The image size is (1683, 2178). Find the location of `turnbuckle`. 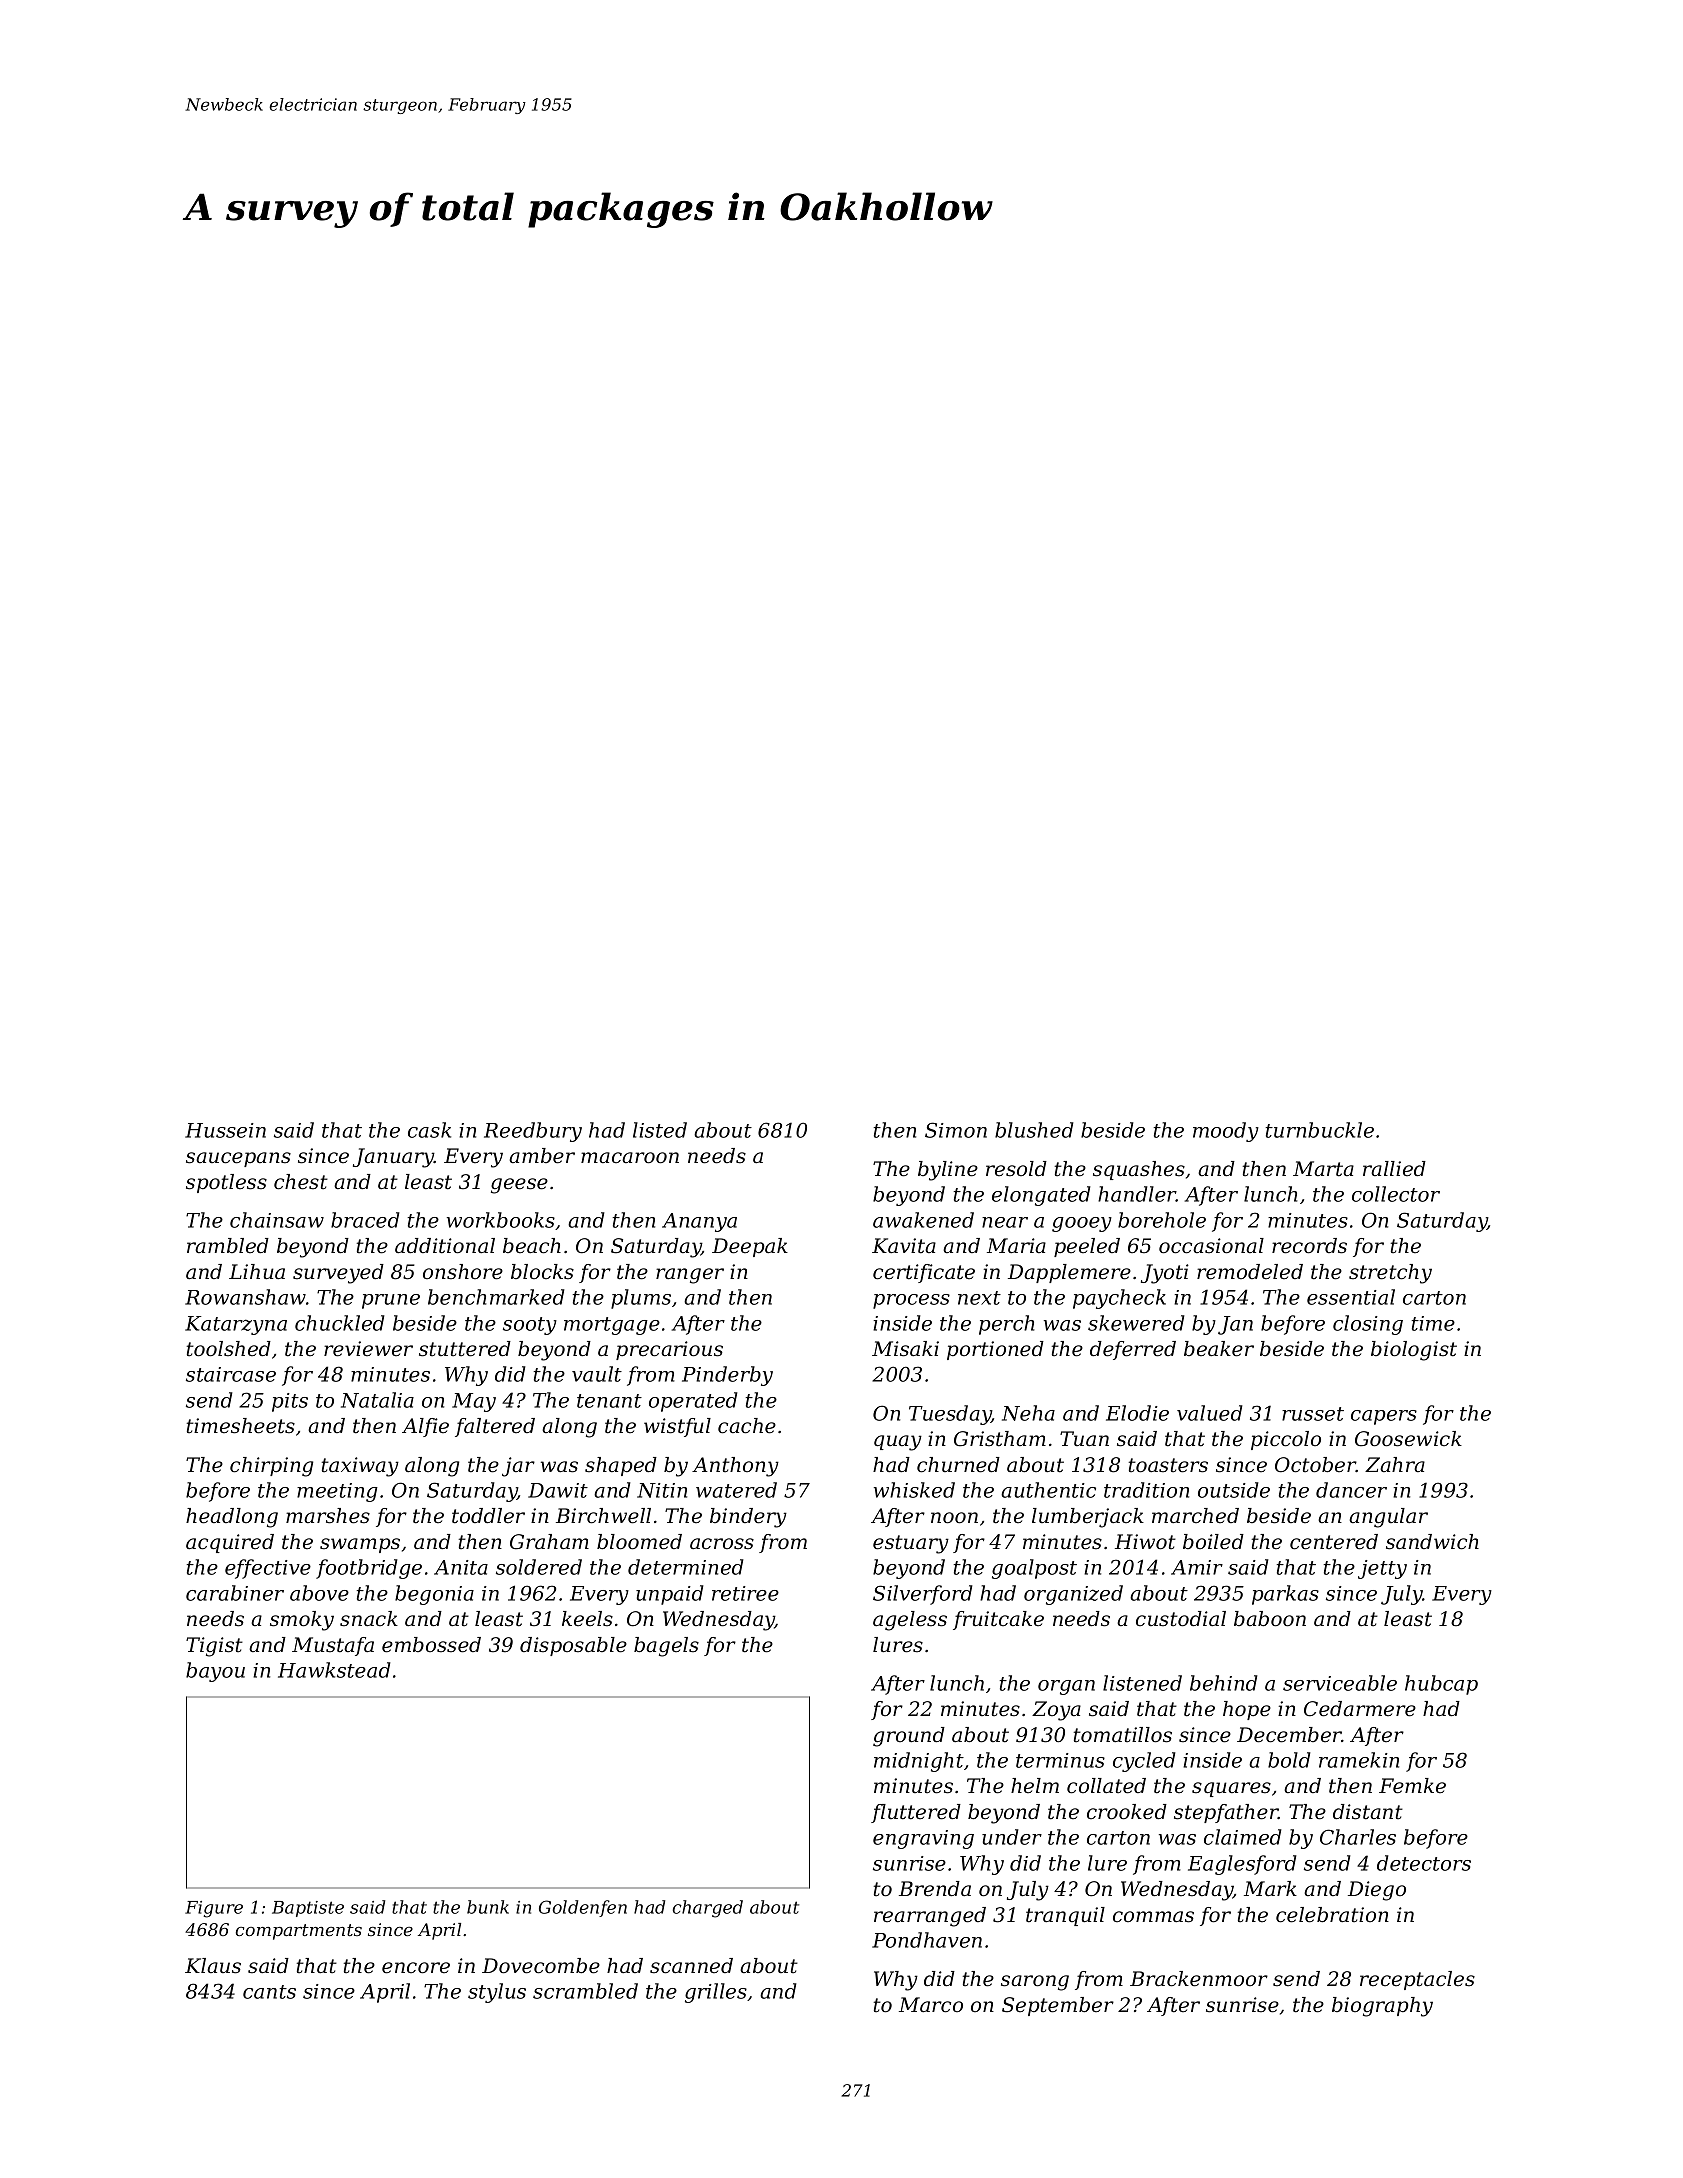

turnbuckle is located at coordinates (1320, 1130).
